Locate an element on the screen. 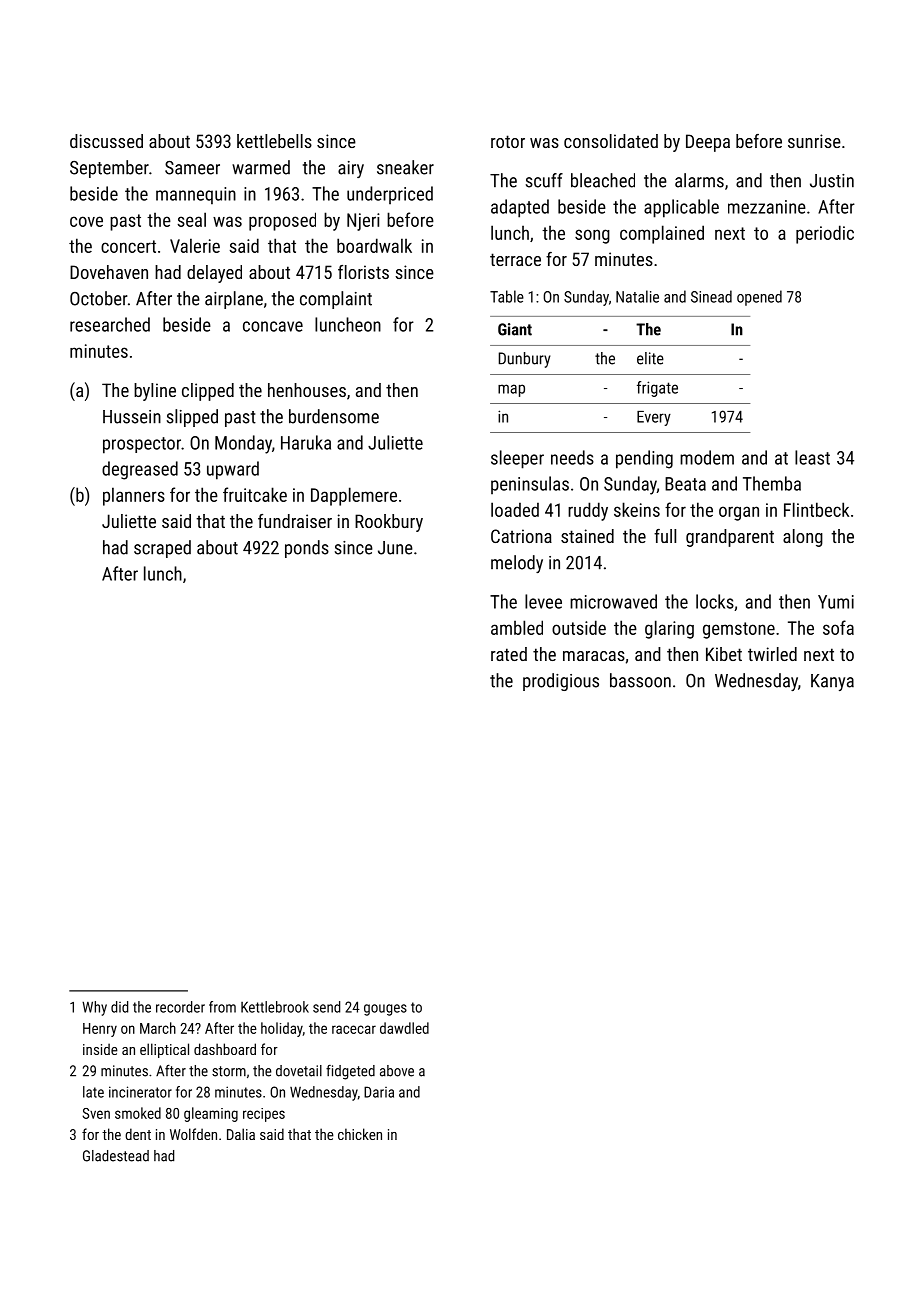 The image size is (924, 1311). prodigious is located at coordinates (561, 682).
